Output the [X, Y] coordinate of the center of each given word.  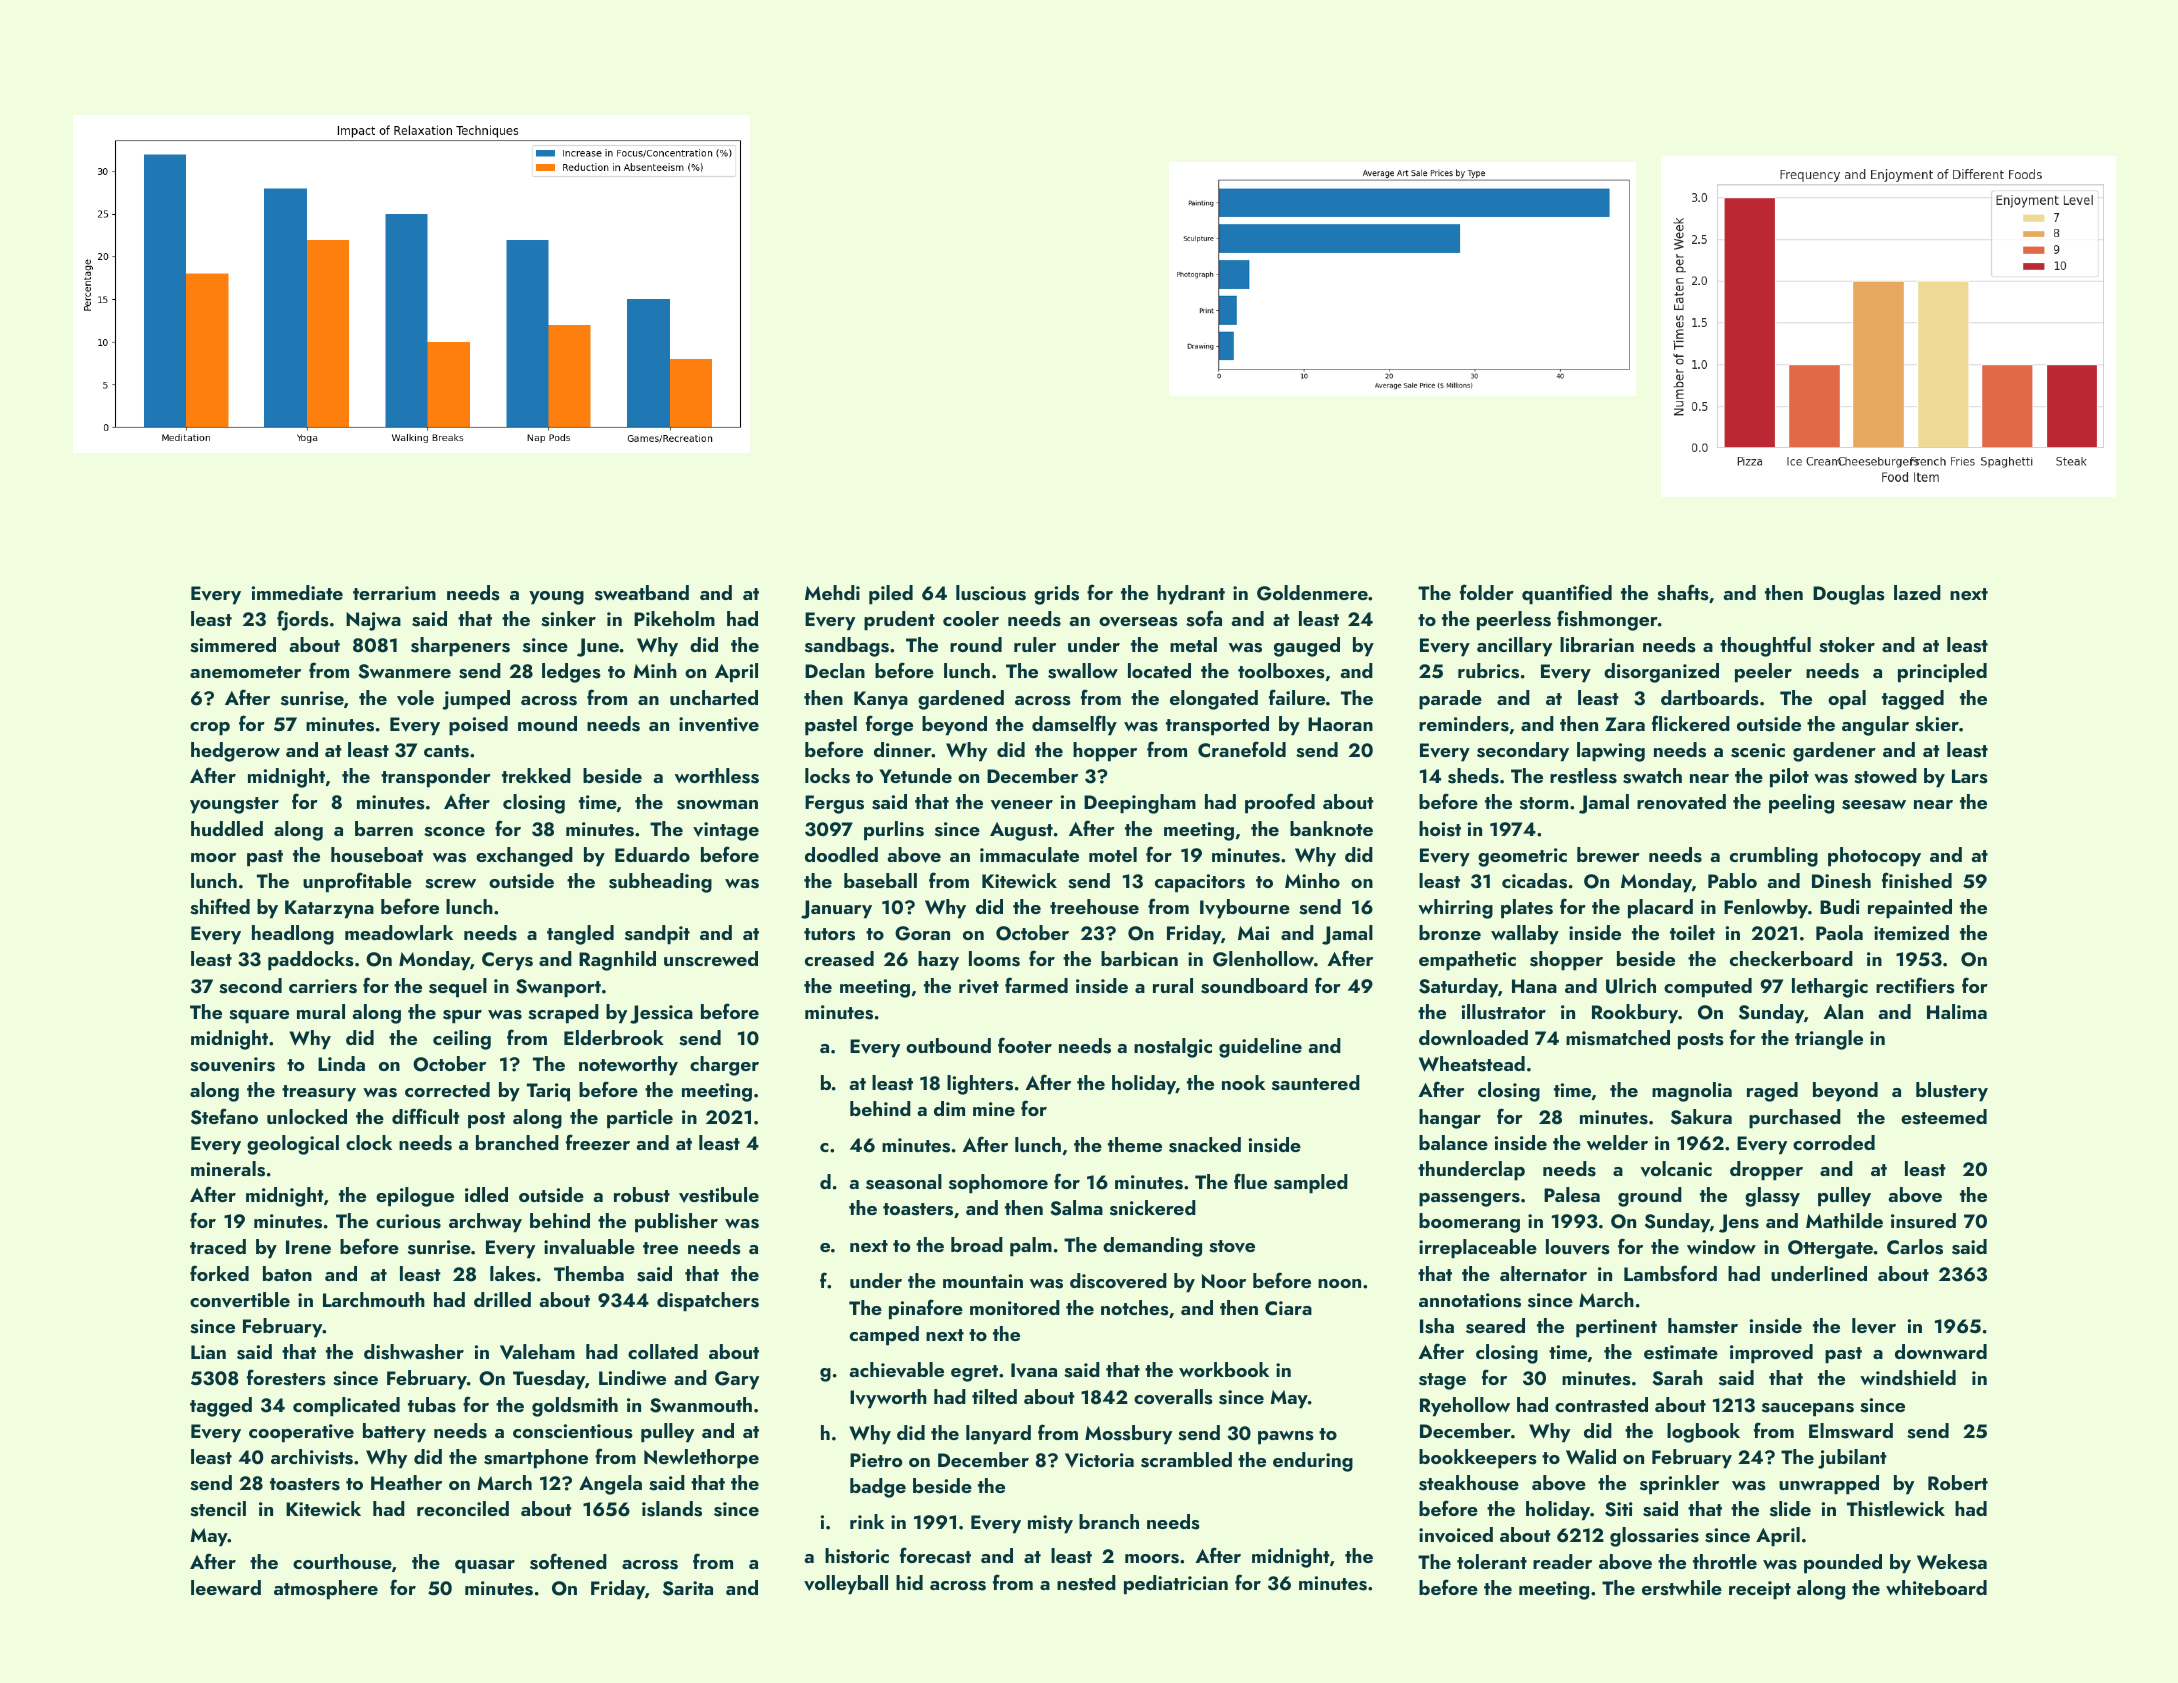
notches [1135, 1308]
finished [1917, 880]
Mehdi [832, 592]
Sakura [1701, 1117]
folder [1487, 592]
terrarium [394, 593]
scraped [563, 1014]
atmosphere [326, 1590]
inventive [719, 724]
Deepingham [1140, 804]
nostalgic [1173, 1048]
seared [1495, 1326]
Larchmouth [374, 1299]
